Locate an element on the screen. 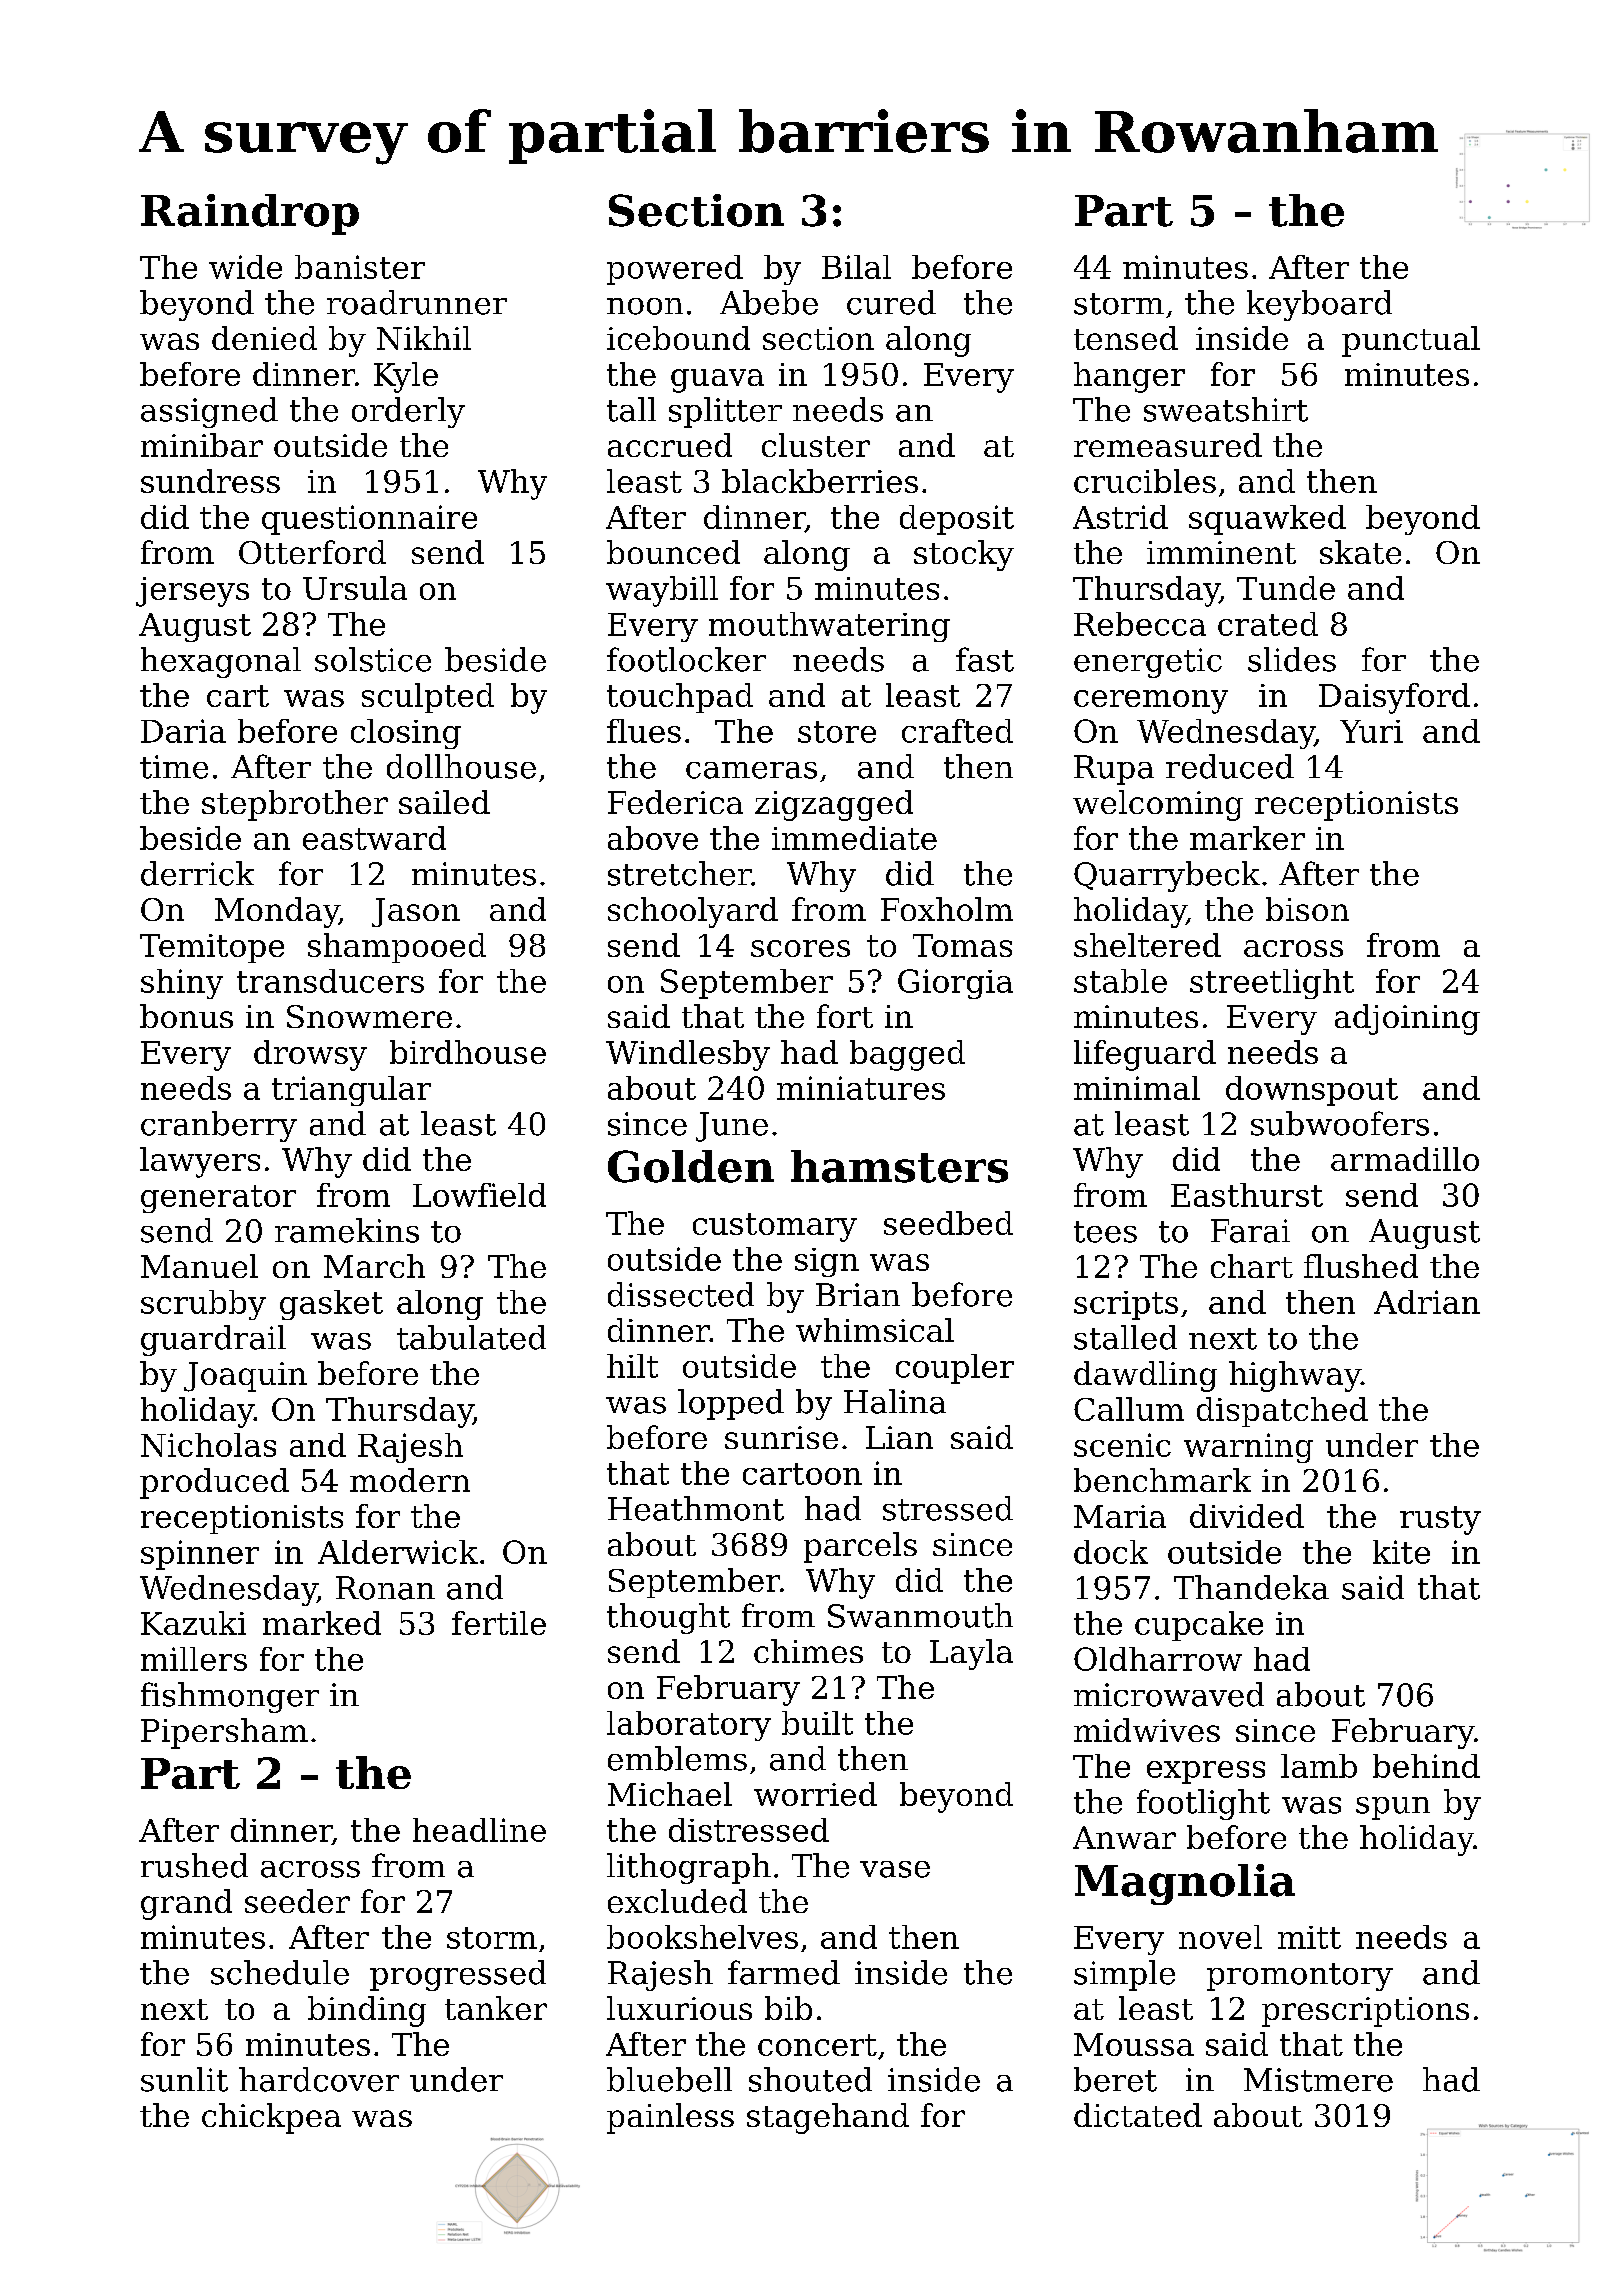 The image size is (1620, 2292). Bilal is located at coordinates (856, 267).
